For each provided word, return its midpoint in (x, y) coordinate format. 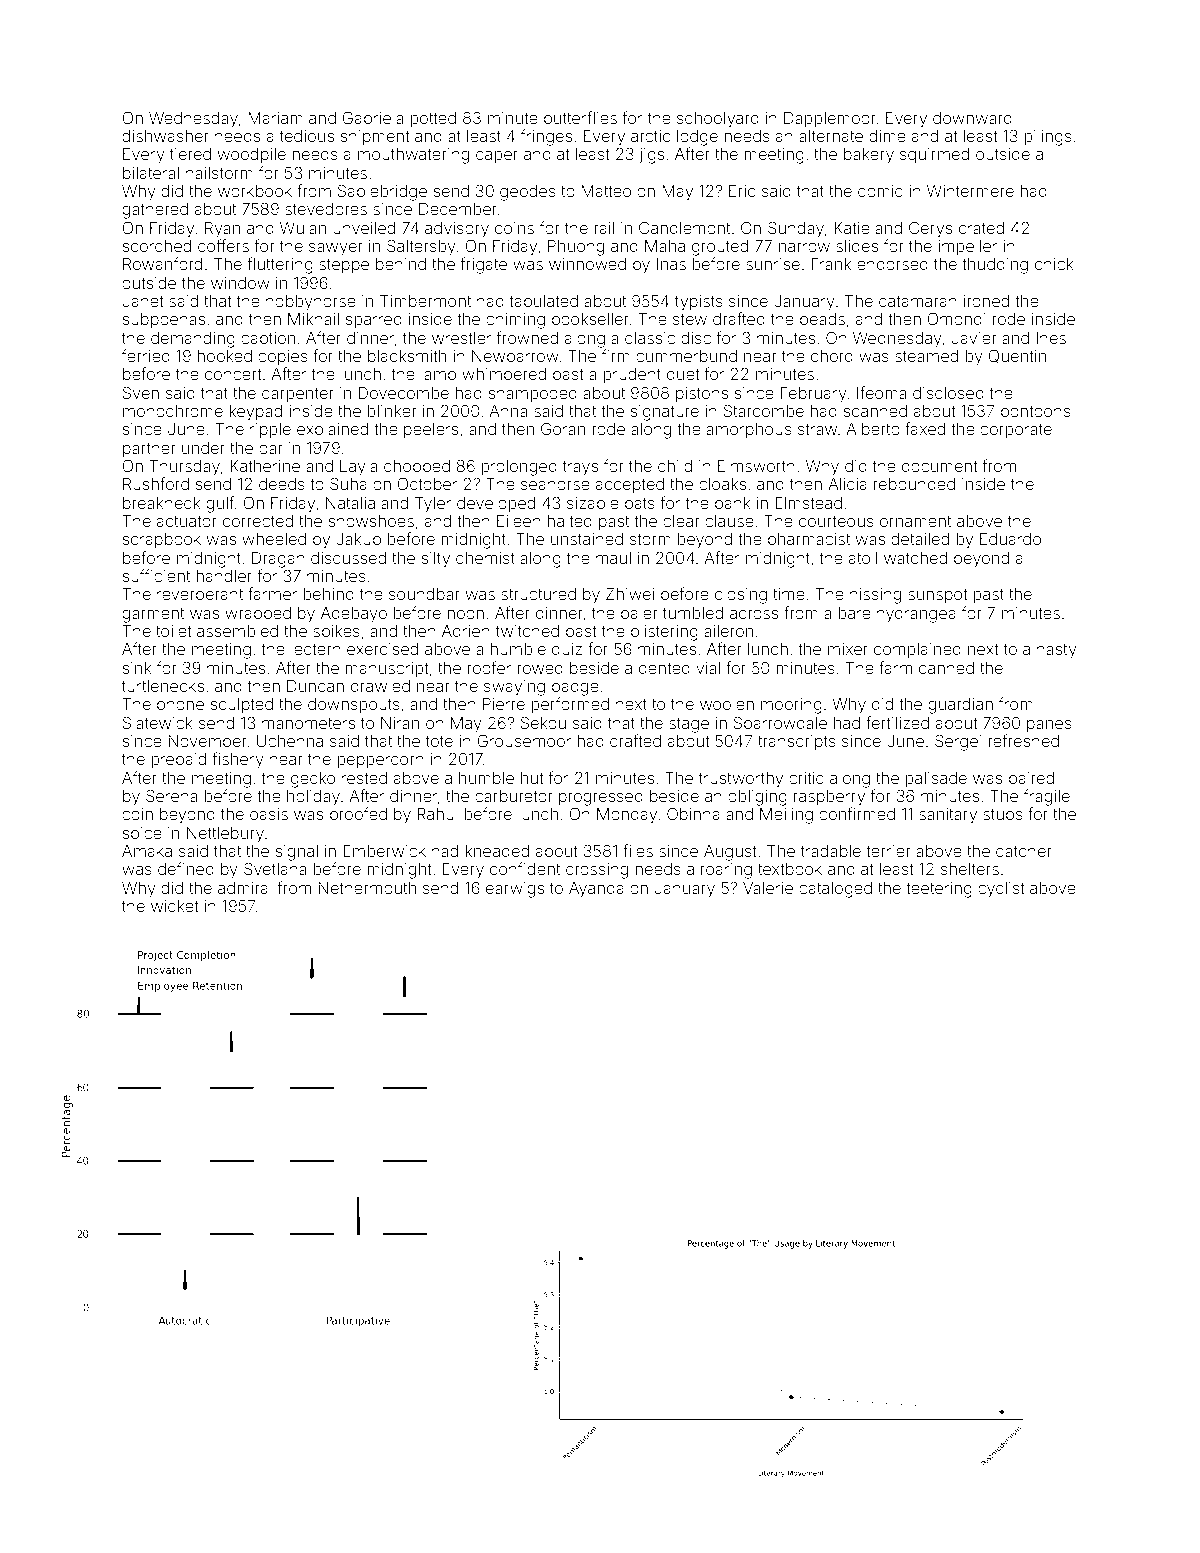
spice (142, 834)
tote (439, 741)
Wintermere (970, 191)
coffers (223, 245)
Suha (348, 483)
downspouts (354, 705)
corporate (1016, 431)
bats (640, 503)
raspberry (829, 798)
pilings (1048, 138)
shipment (375, 138)
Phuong (576, 248)
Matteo (606, 191)
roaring (726, 871)
